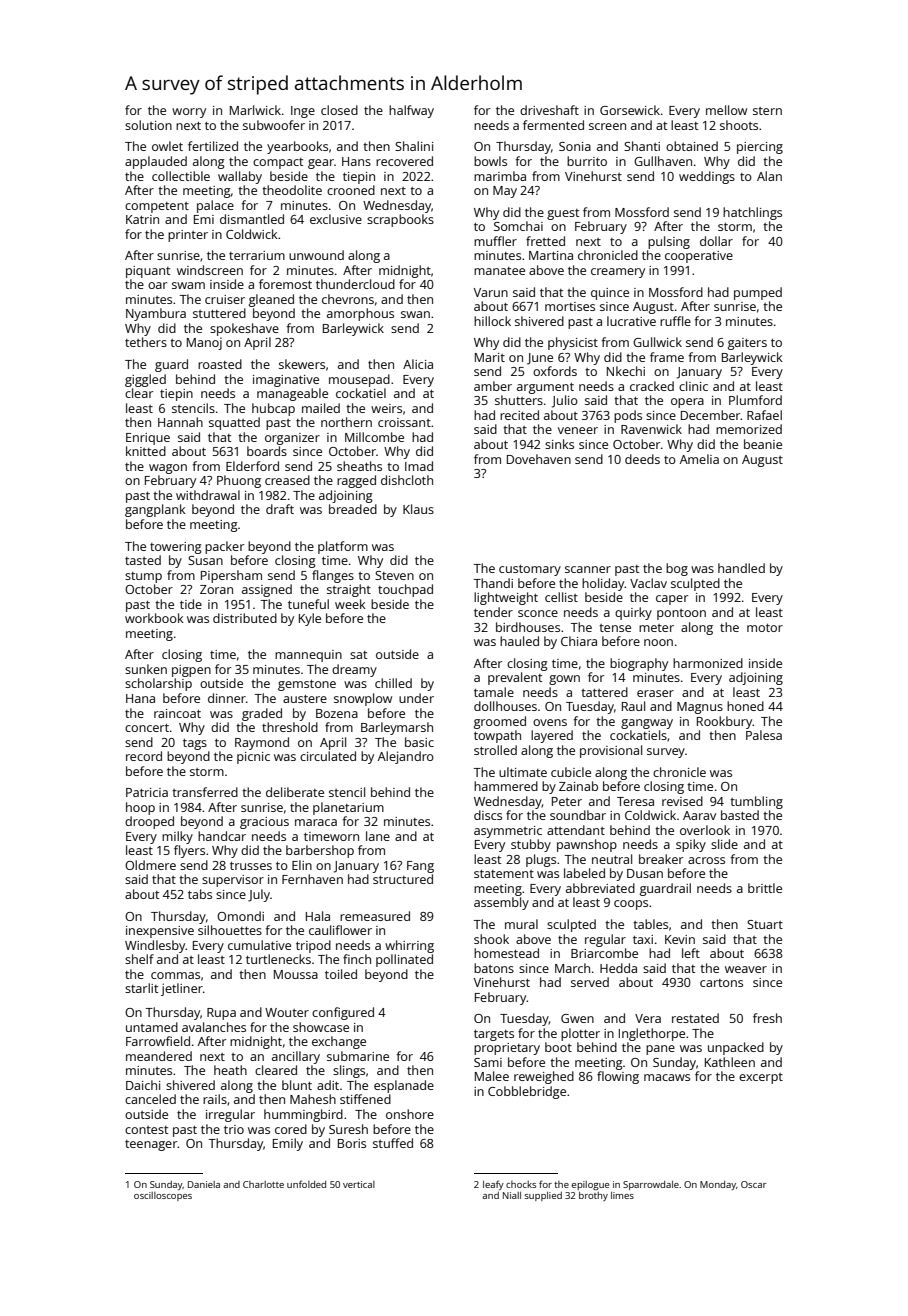 This screenshot has height=1316, width=908. What do you see at coordinates (626, 371) in the screenshot?
I see `Nkechi` at bounding box center [626, 371].
